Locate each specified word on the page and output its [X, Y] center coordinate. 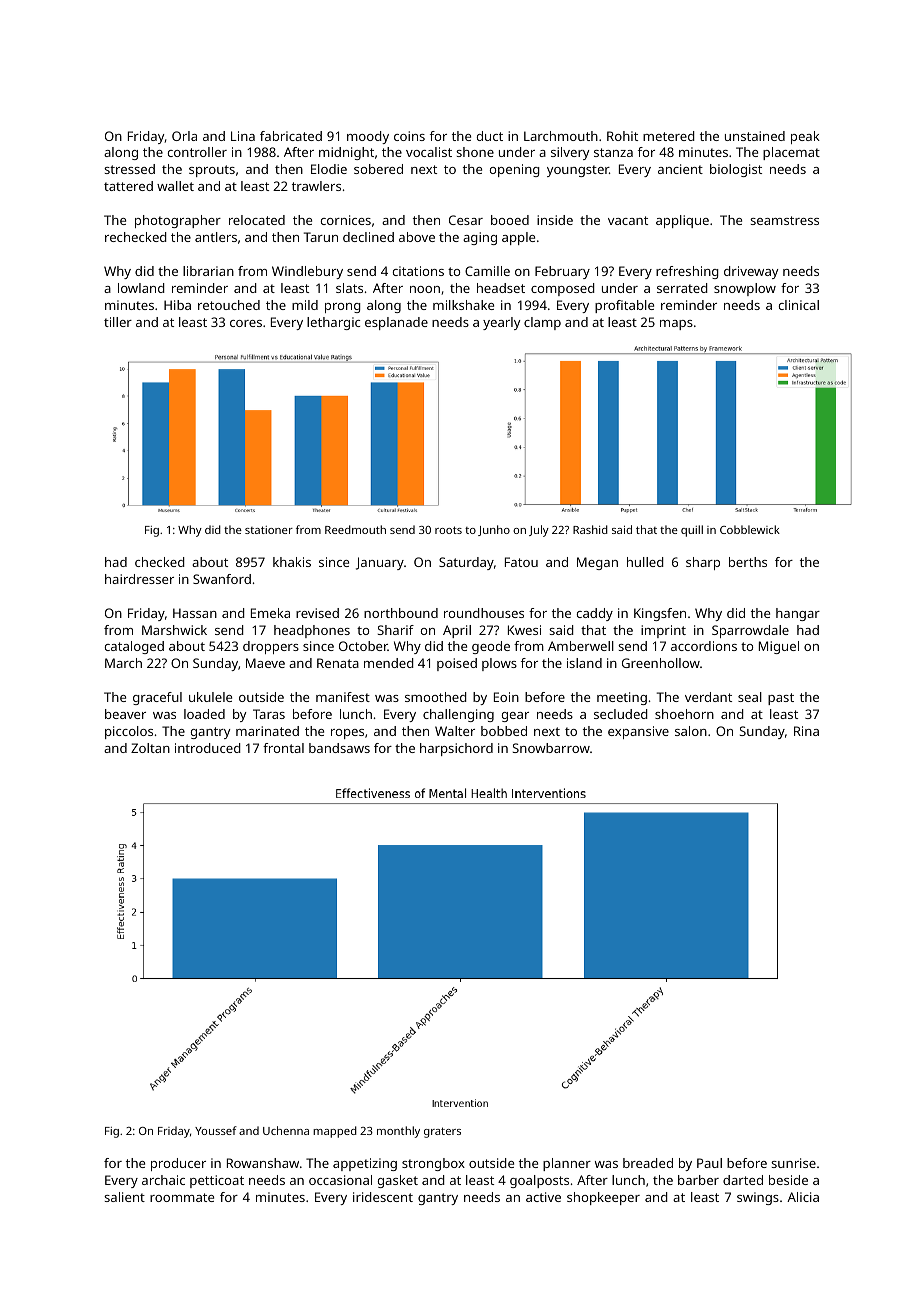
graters [442, 1132]
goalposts [539, 1181]
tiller [118, 322]
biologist [736, 170]
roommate [182, 1197]
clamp [542, 323]
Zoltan [150, 748]
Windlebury [307, 272]
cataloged [134, 647]
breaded [648, 1163]
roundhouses [484, 613]
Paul [709, 1163]
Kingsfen [660, 614]
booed [510, 220]
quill [692, 531]
